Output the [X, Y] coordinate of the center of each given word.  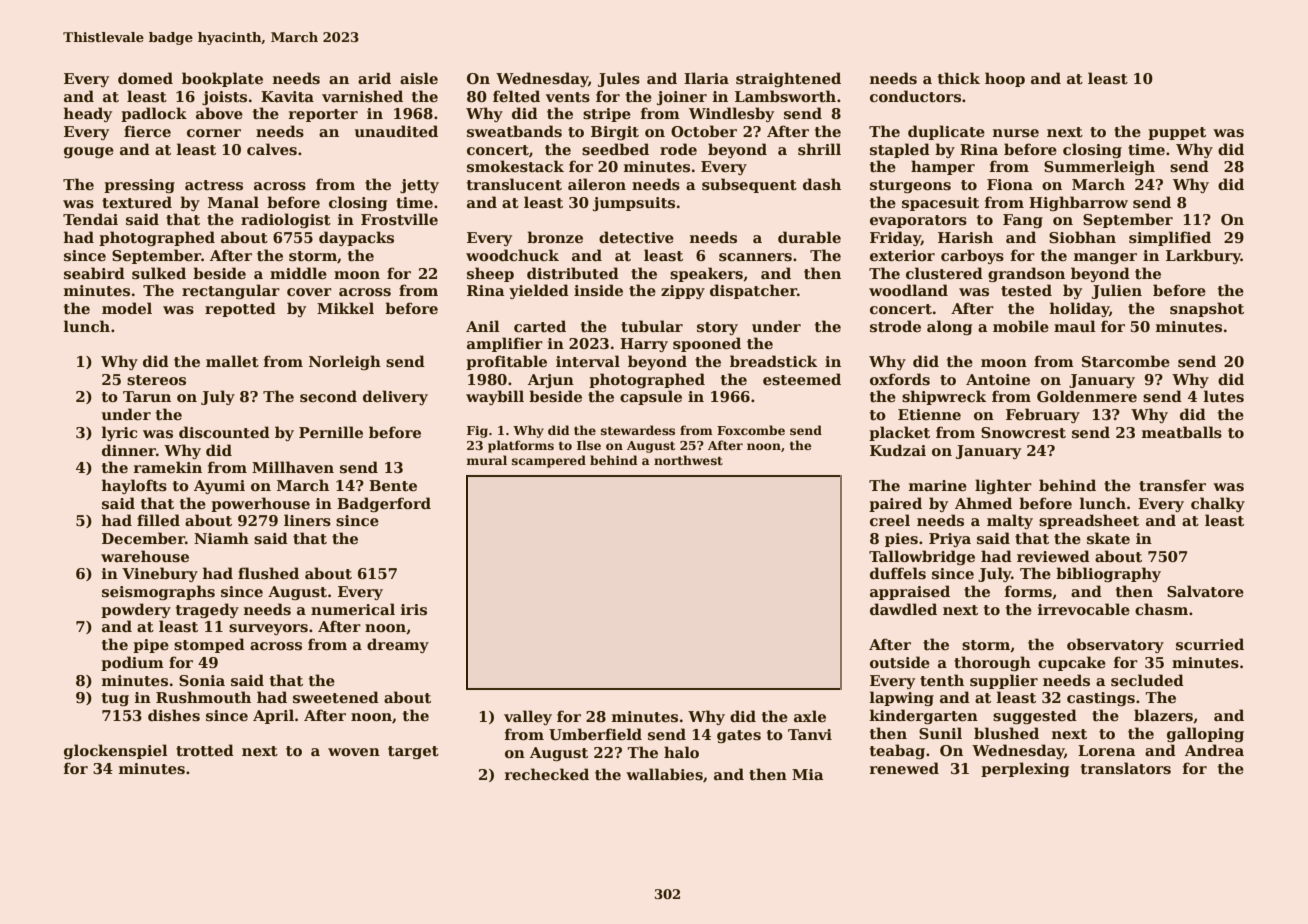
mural [487, 460]
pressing [139, 186]
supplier [1004, 681]
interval [588, 361]
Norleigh [345, 362]
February [1043, 415]
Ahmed [983, 503]
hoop [1005, 79]
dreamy [398, 645]
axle [810, 716]
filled [158, 520]
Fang [1023, 221]
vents [568, 97]
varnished [362, 96]
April [273, 716]
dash [822, 184]
